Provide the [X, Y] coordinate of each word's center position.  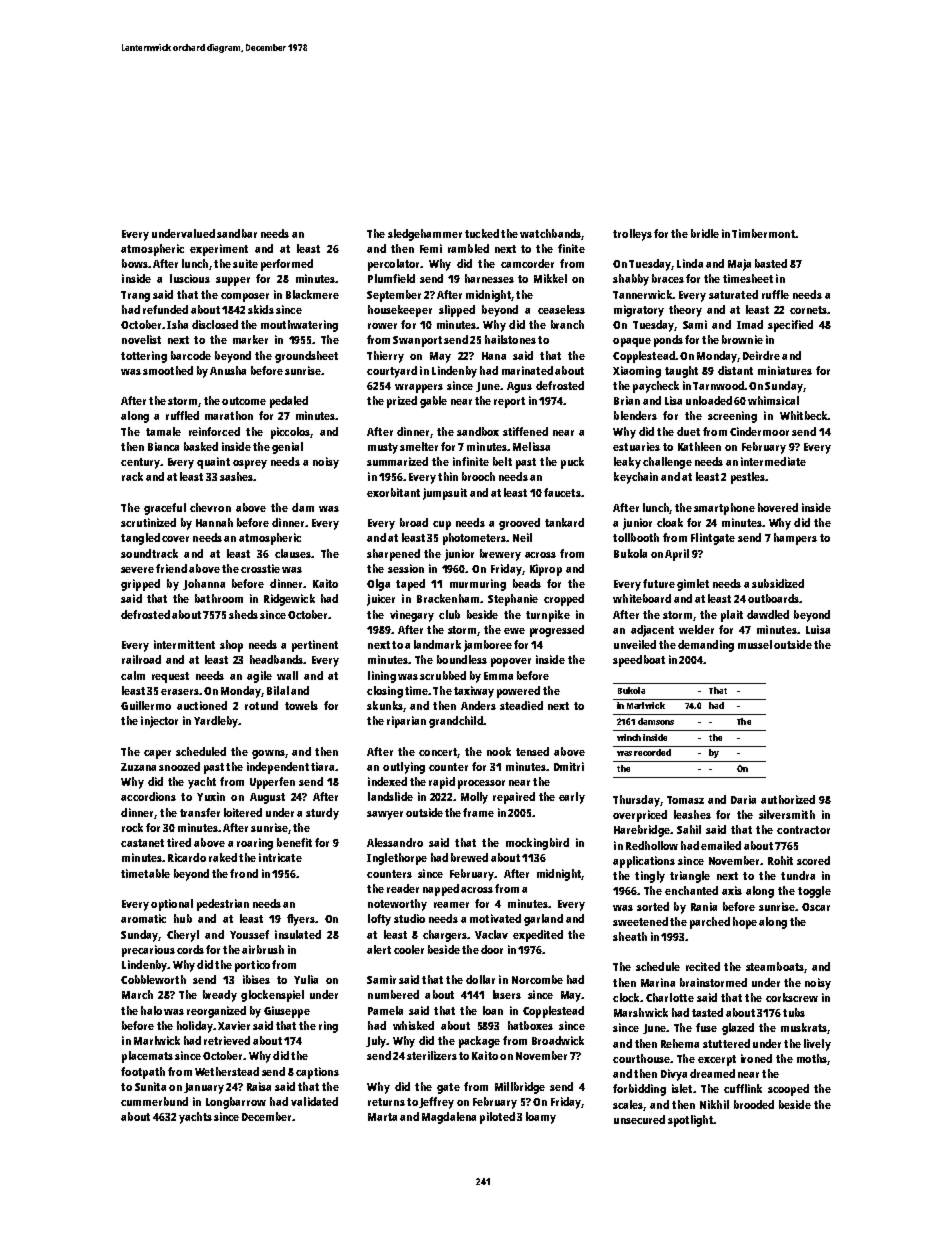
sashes [236, 476]
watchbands [550, 233]
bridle [705, 233]
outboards [774, 598]
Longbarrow [236, 1103]
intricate [280, 857]
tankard [564, 522]
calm [133, 675]
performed [287, 265]
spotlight [690, 1121]
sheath [630, 936]
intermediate [773, 461]
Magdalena [449, 1118]
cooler [409, 949]
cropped [564, 600]
